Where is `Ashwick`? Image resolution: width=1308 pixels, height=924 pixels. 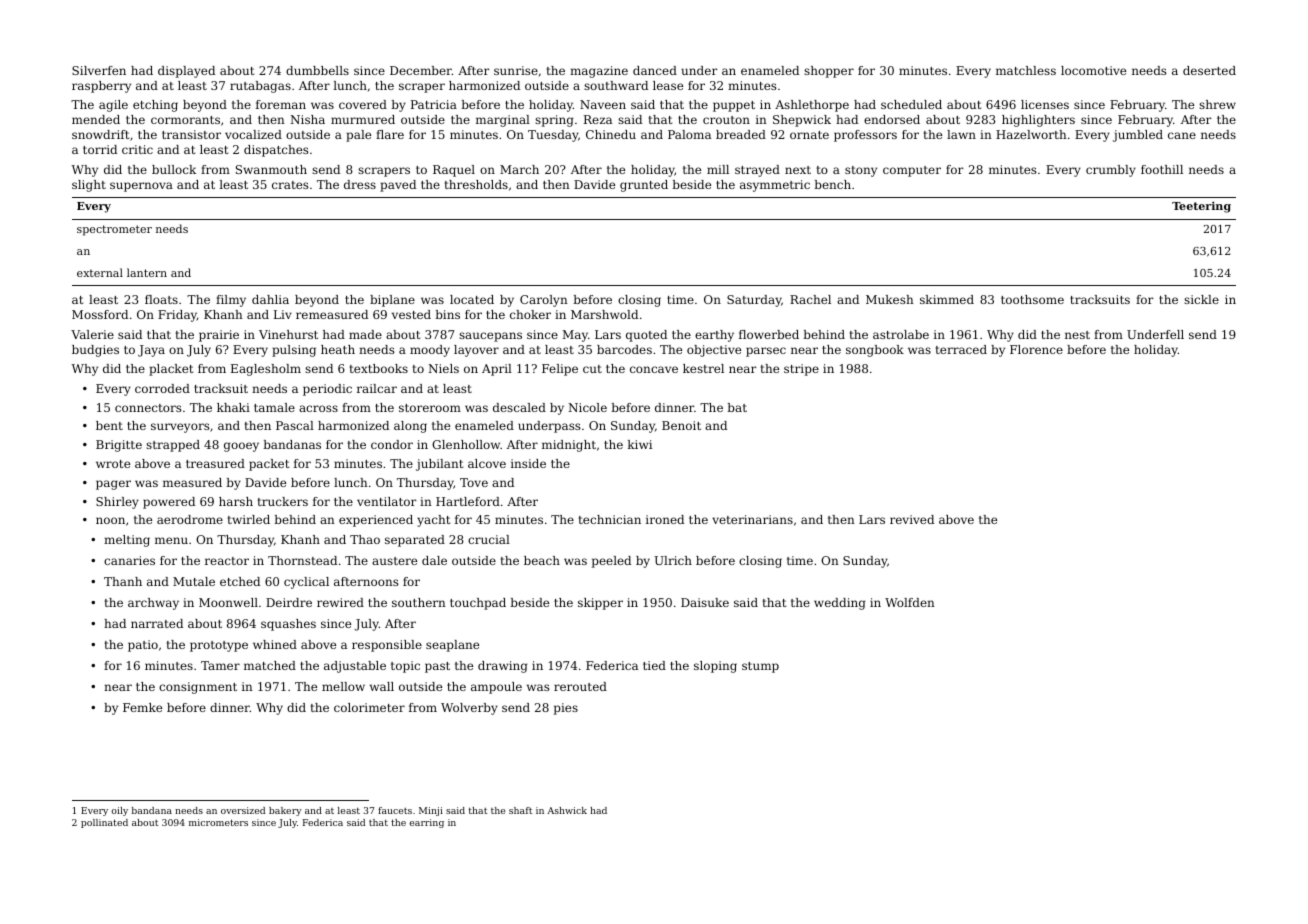
Ashwick is located at coordinates (567, 810).
